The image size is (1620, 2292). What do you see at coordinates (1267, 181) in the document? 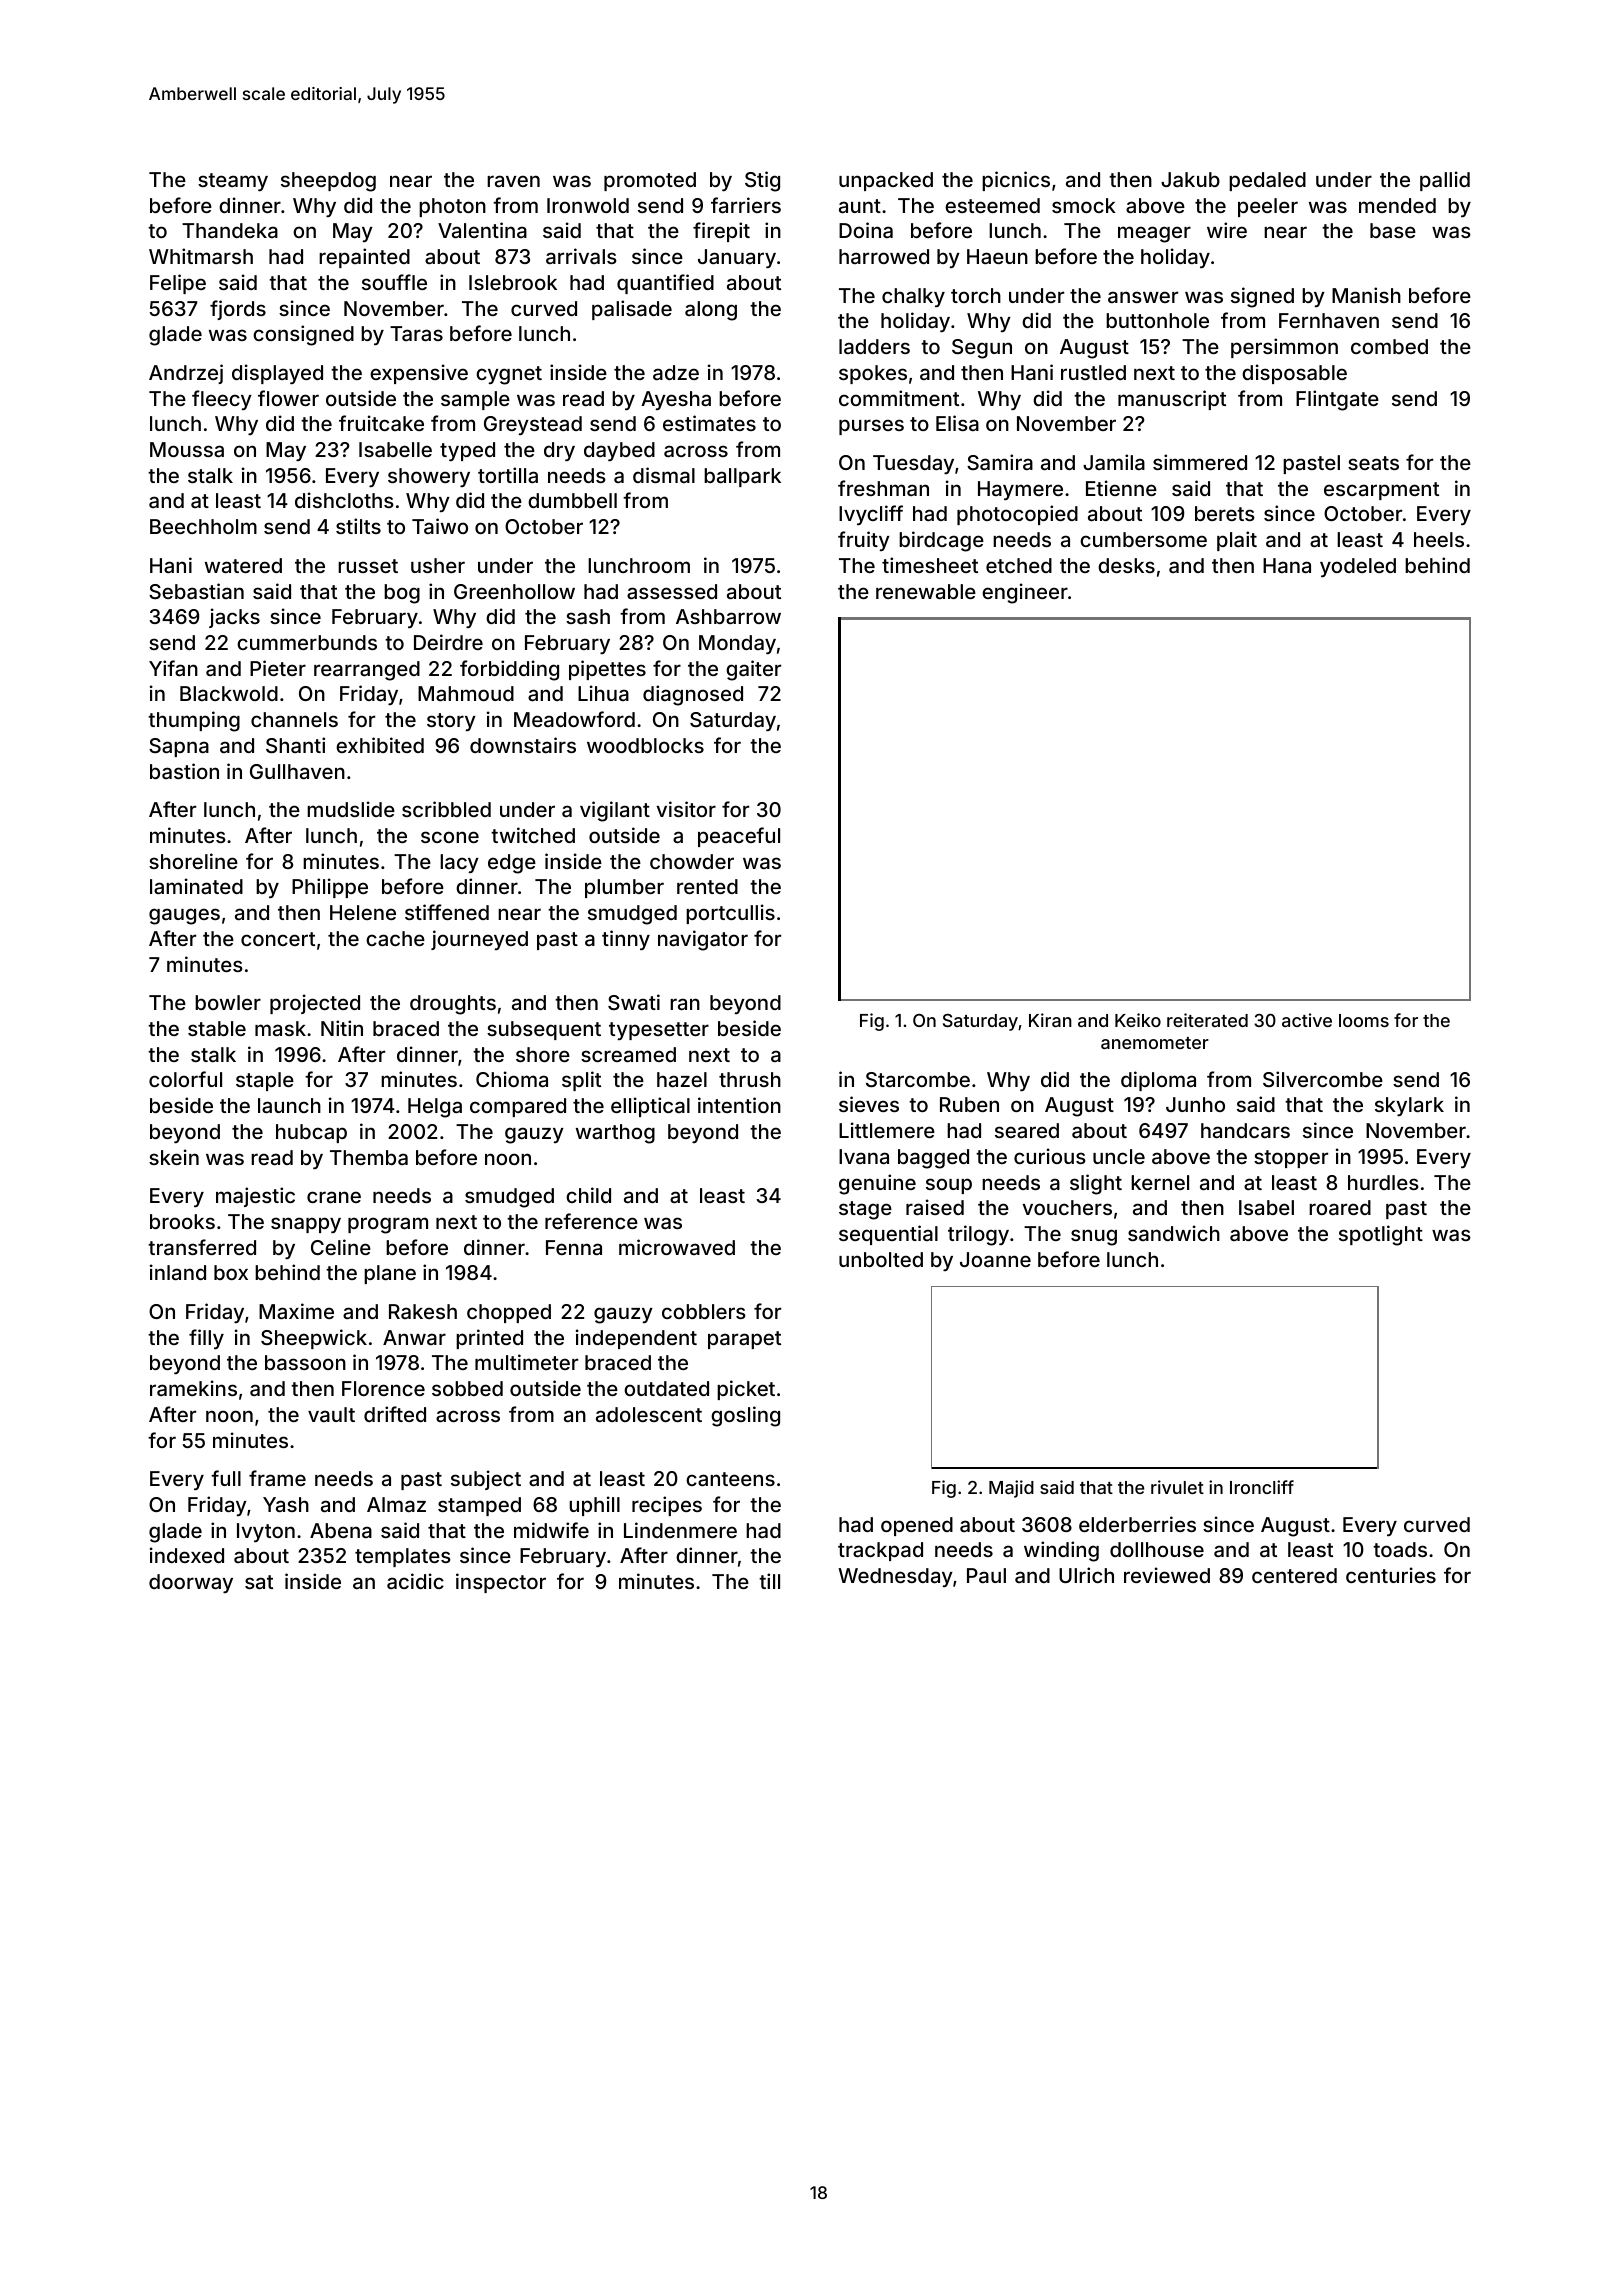
I see `pedaled` at bounding box center [1267, 181].
